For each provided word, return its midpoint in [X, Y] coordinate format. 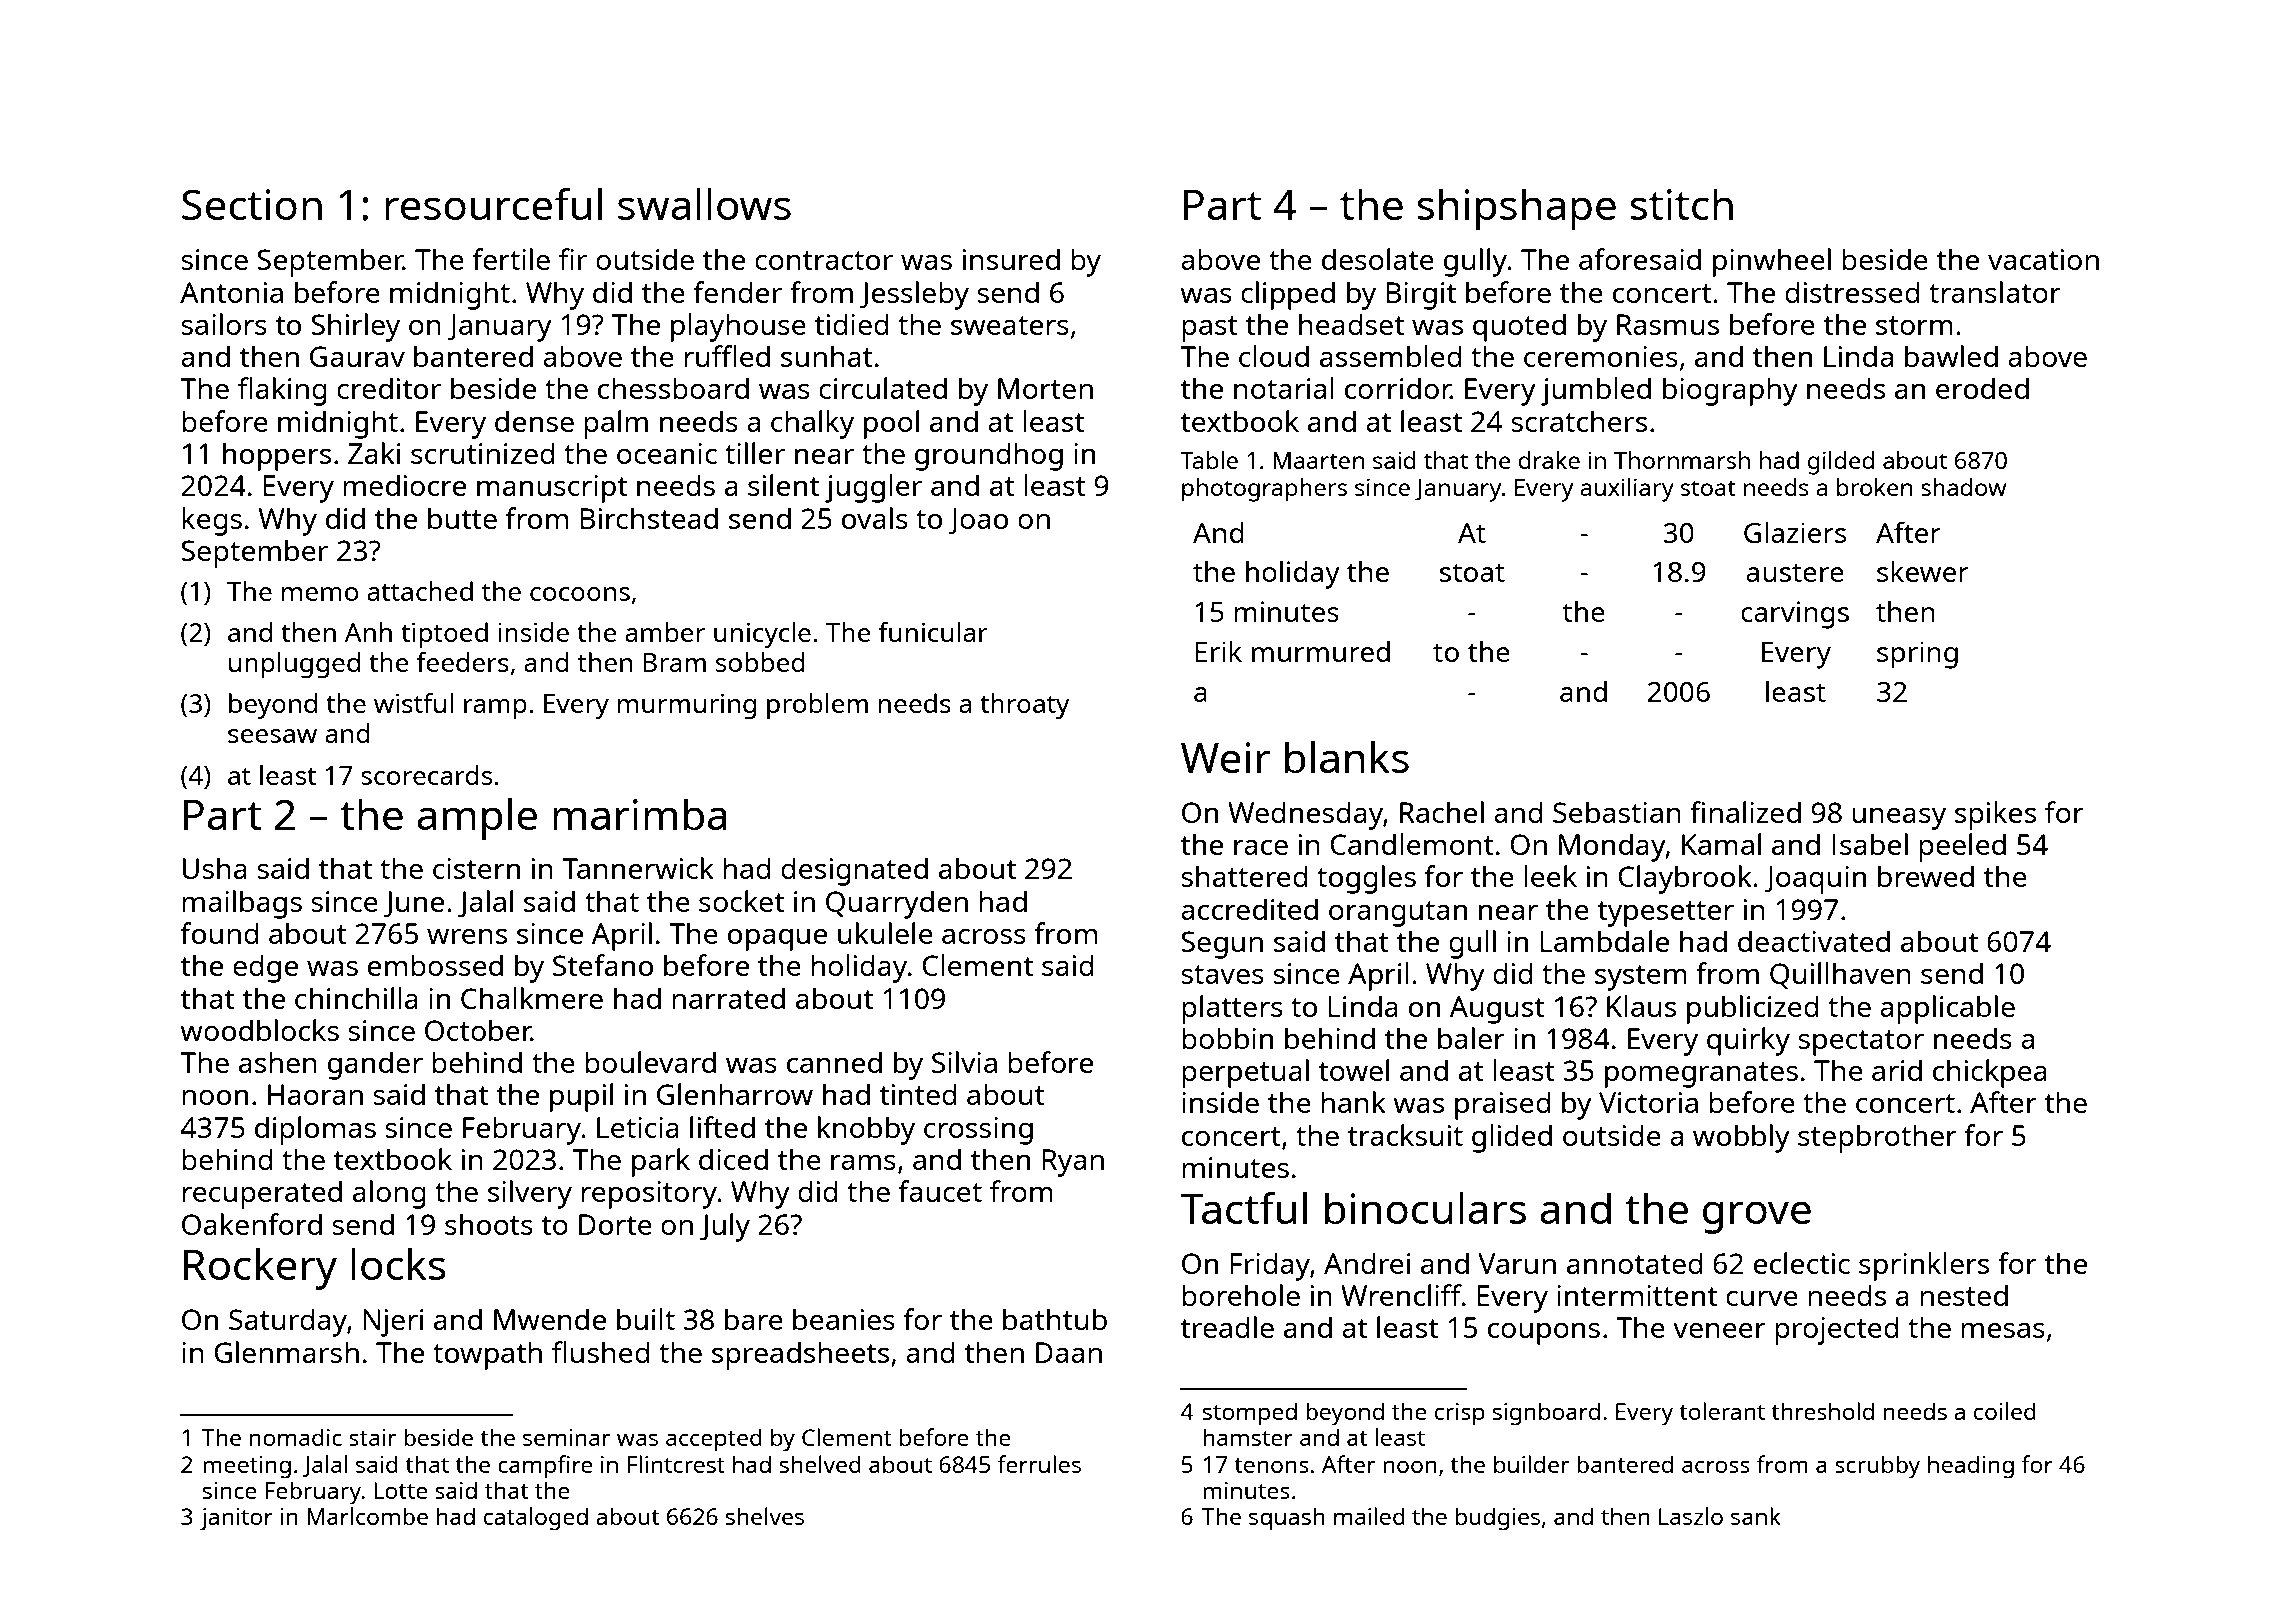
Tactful [1243, 1208]
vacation [2043, 259]
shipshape [1516, 209]
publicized [1753, 1009]
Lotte [401, 1490]
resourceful [493, 204]
